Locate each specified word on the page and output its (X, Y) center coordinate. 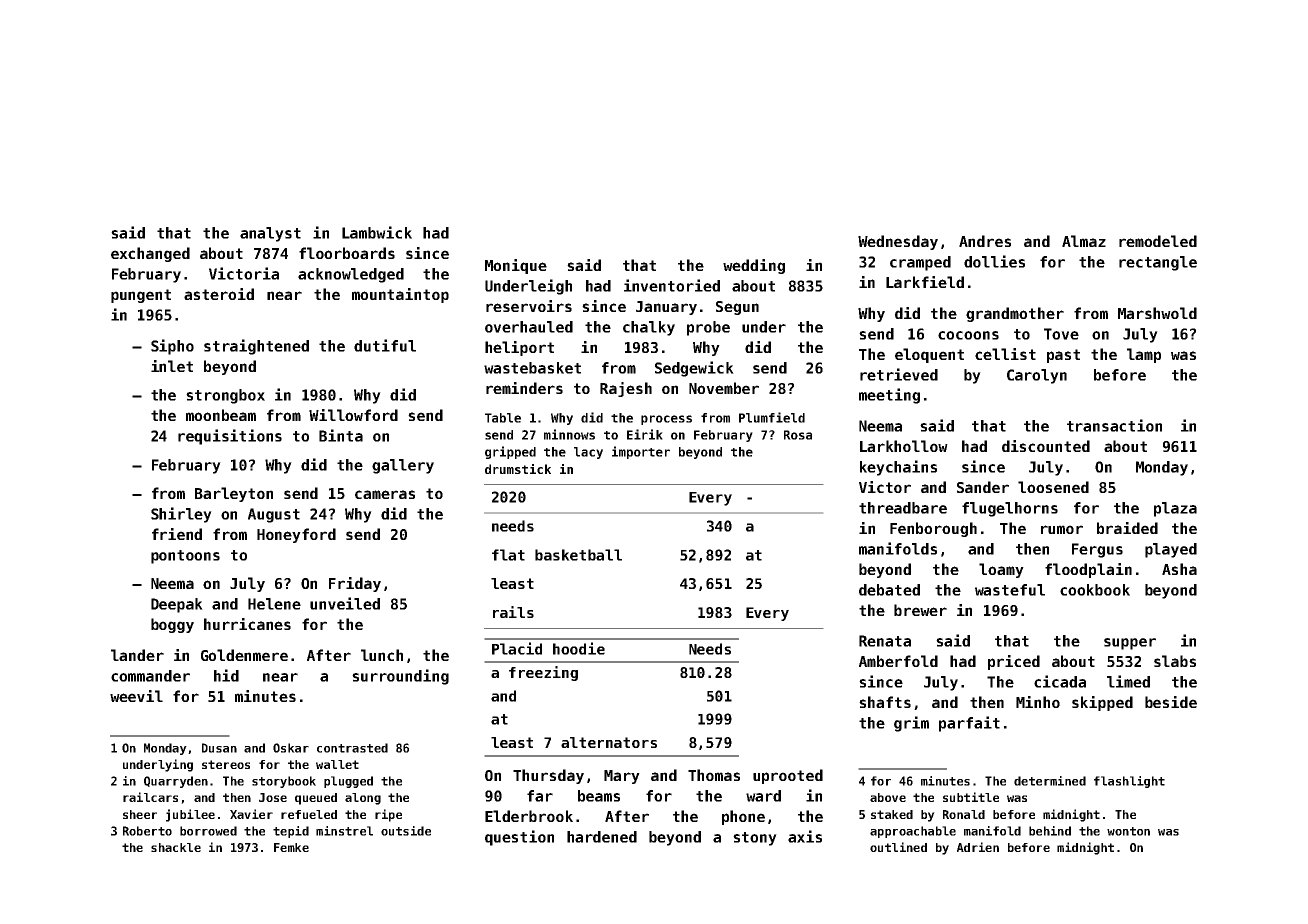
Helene (274, 604)
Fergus (1097, 550)
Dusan (219, 748)
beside (1171, 702)
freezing (543, 673)
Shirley (181, 515)
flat (508, 555)
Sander (983, 487)
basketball (578, 555)
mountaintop (400, 295)
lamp (1144, 355)
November (724, 388)
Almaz (1084, 241)
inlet (172, 366)
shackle (176, 847)
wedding (754, 266)
